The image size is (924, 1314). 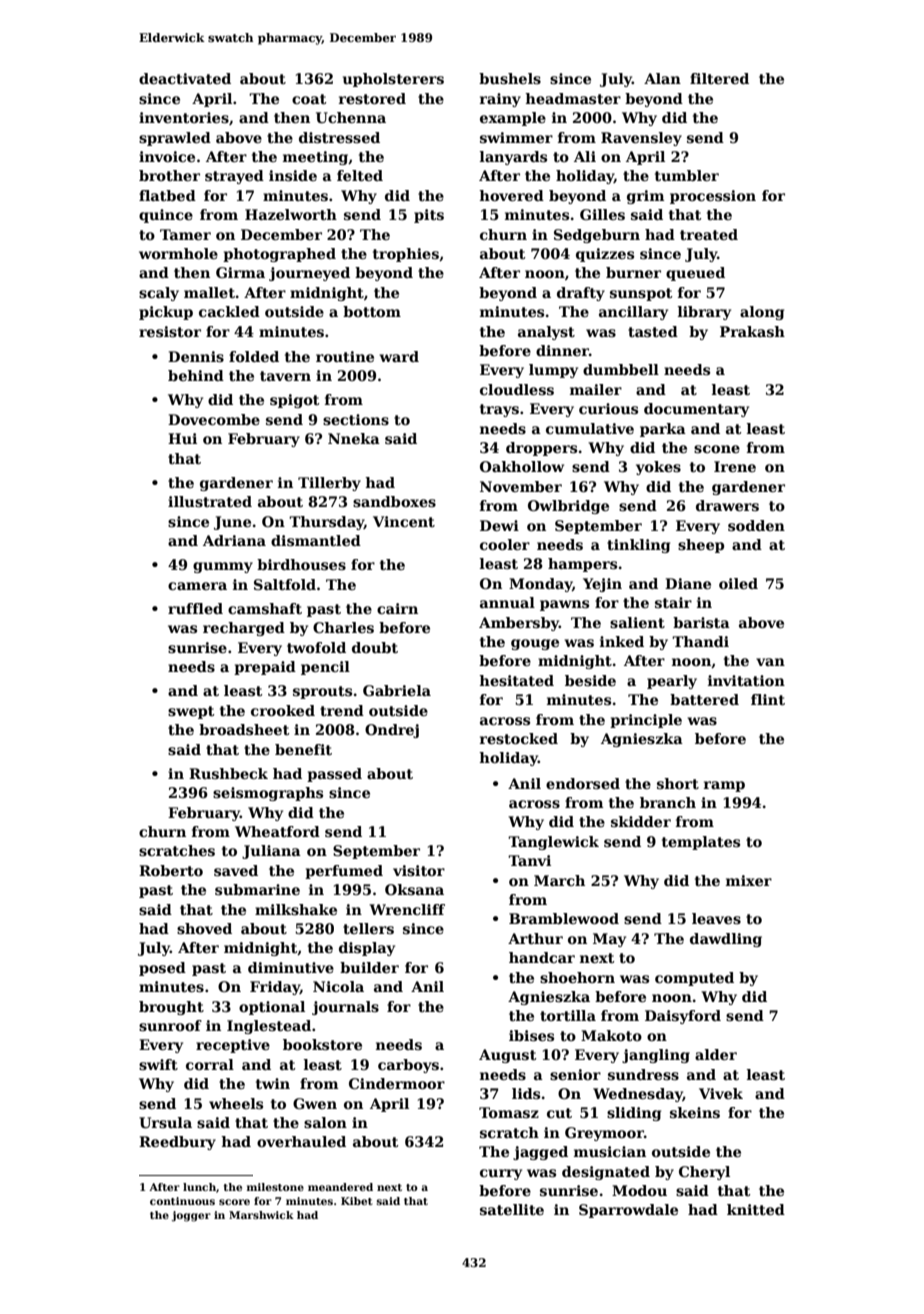 What do you see at coordinates (309, 99) in the document?
I see `coat` at bounding box center [309, 99].
